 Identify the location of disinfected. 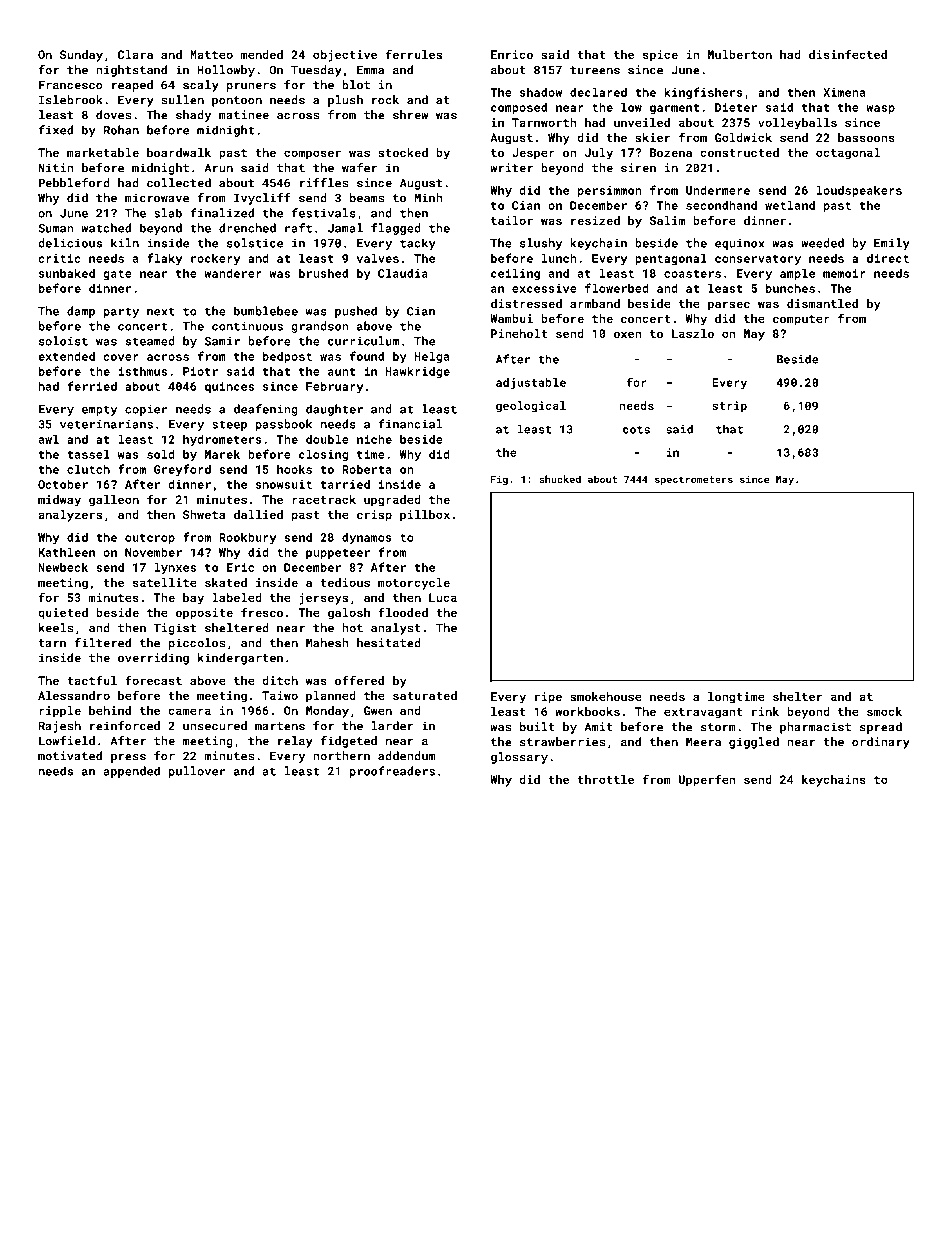
(848, 54).
